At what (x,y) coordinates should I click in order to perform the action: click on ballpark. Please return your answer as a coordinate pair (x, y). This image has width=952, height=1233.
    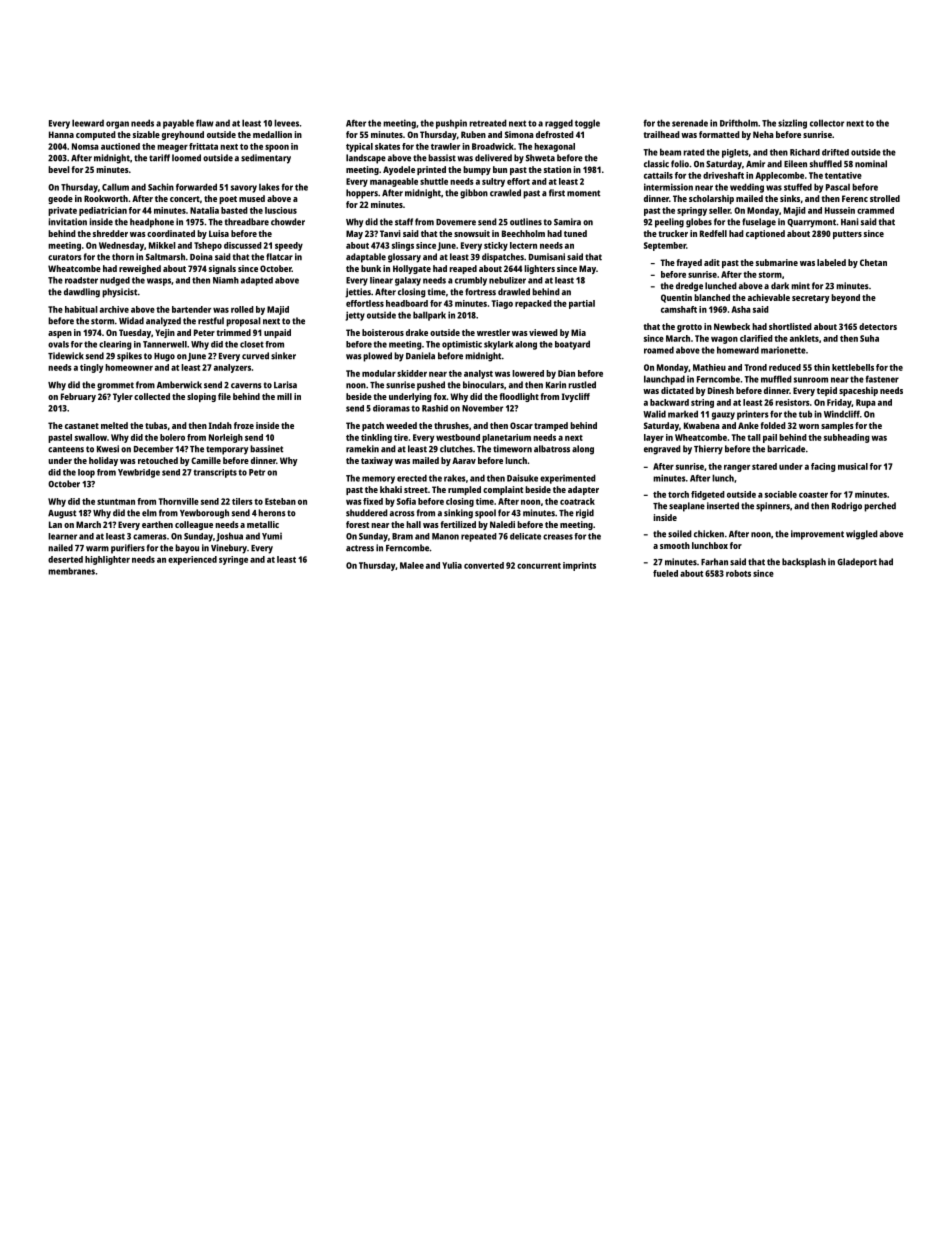
    Looking at the image, I should click on (429, 316).
